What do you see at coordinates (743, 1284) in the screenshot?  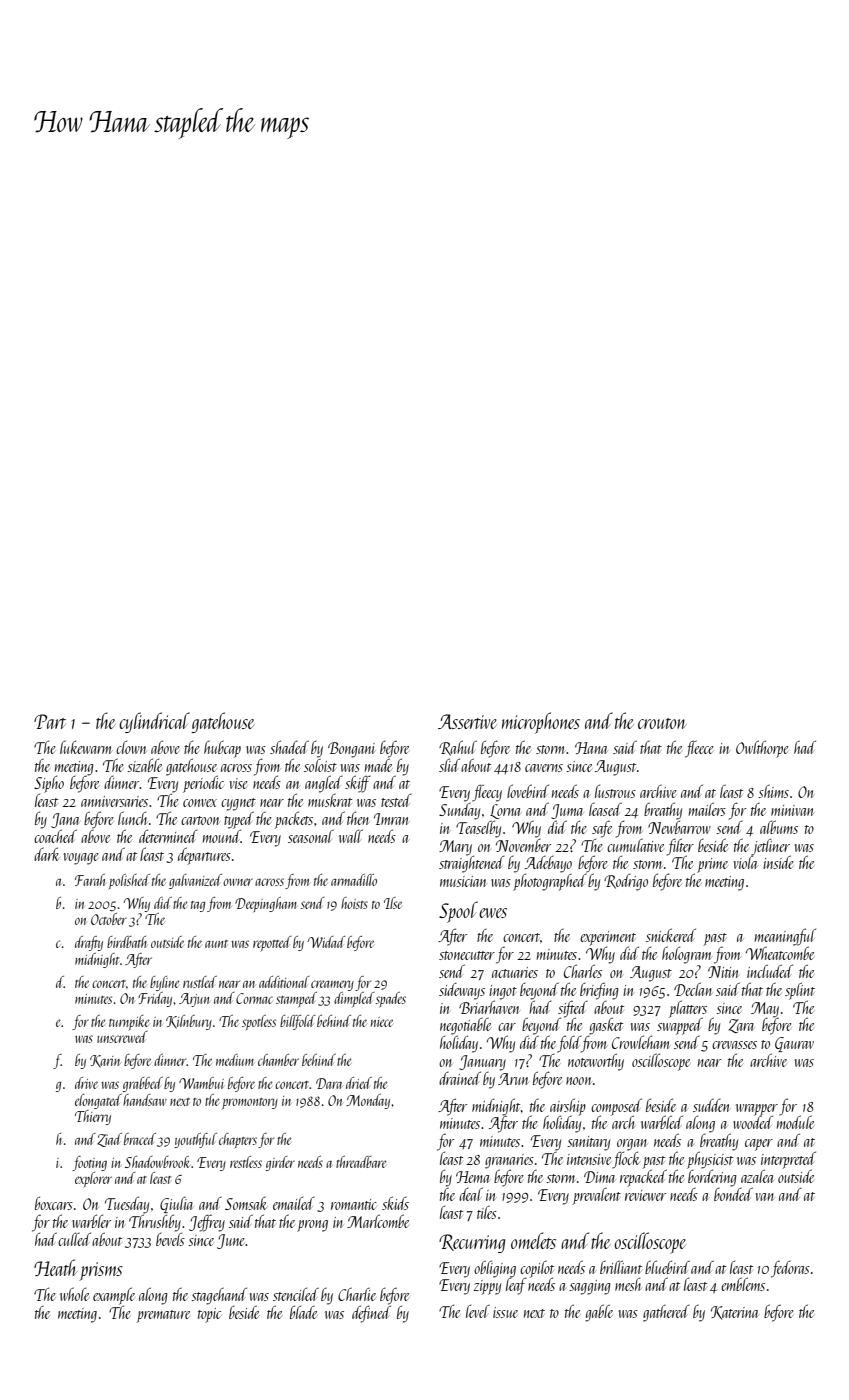 I see `emblems` at bounding box center [743, 1284].
